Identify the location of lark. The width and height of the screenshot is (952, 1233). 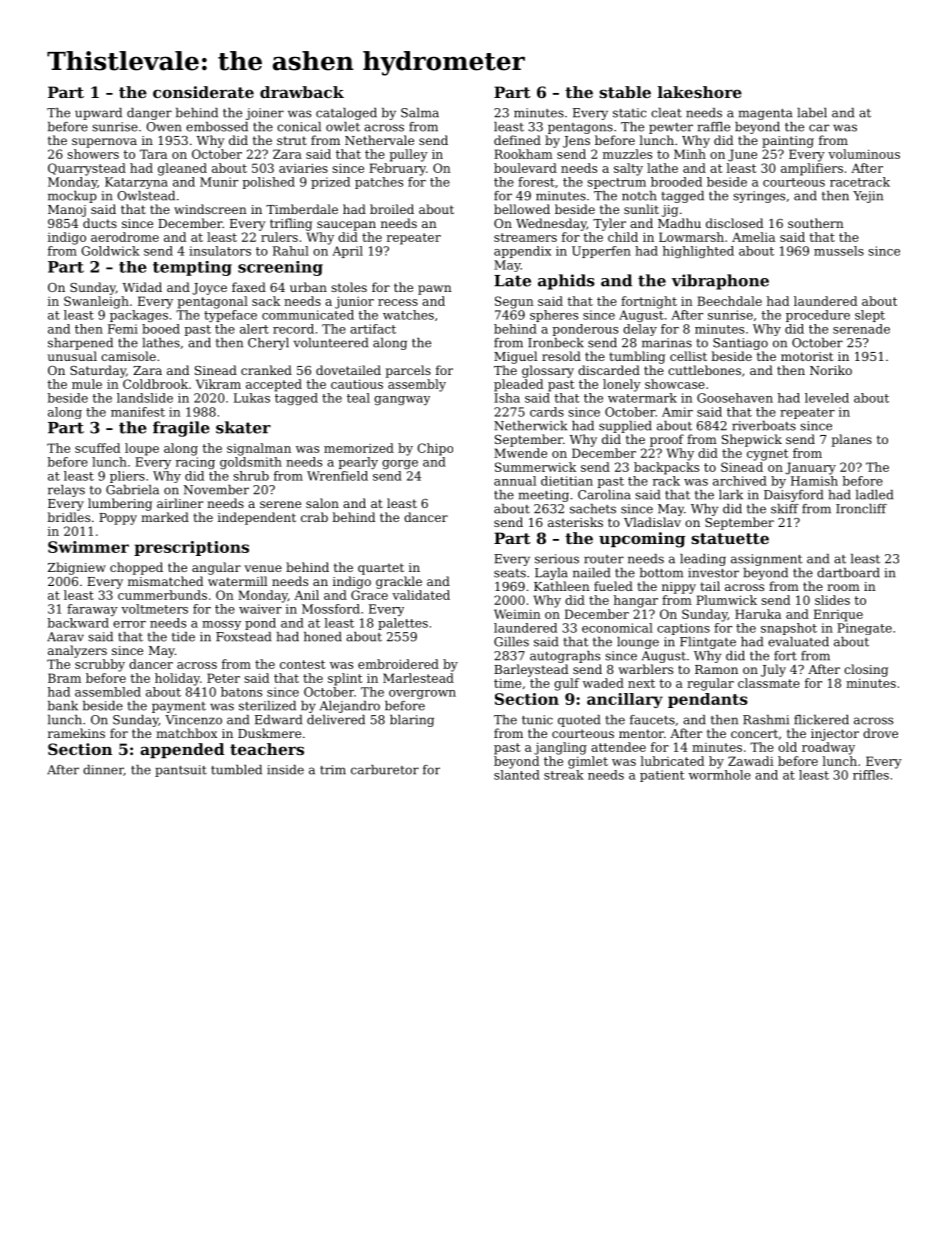
(731, 495).
